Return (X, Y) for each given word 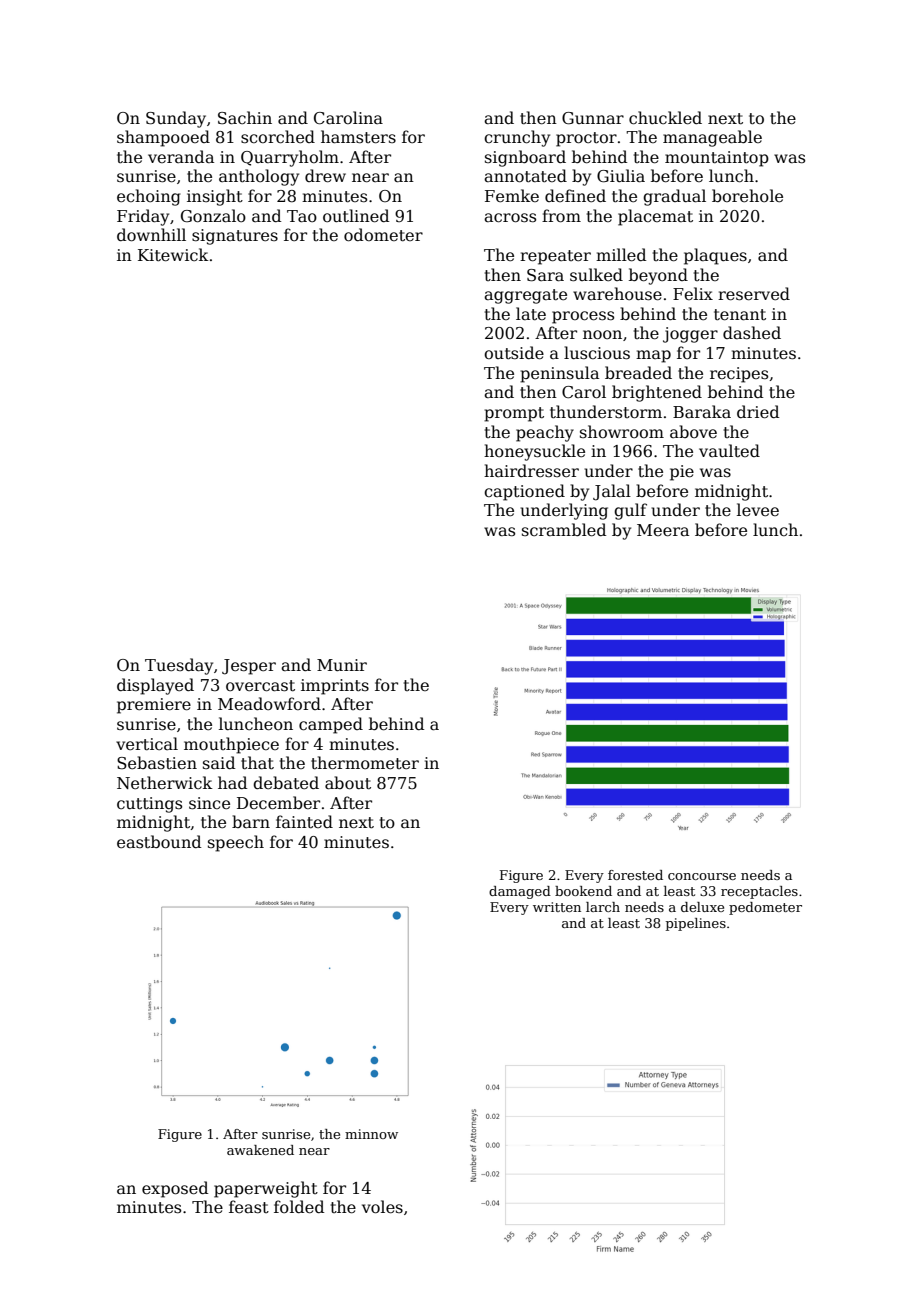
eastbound (159, 842)
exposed (175, 1189)
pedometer (765, 908)
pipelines (696, 924)
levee (758, 510)
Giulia (621, 176)
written (557, 907)
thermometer (365, 763)
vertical (147, 743)
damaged (520, 892)
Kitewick (173, 255)
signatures (235, 237)
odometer (383, 235)
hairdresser (531, 470)
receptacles (759, 892)
